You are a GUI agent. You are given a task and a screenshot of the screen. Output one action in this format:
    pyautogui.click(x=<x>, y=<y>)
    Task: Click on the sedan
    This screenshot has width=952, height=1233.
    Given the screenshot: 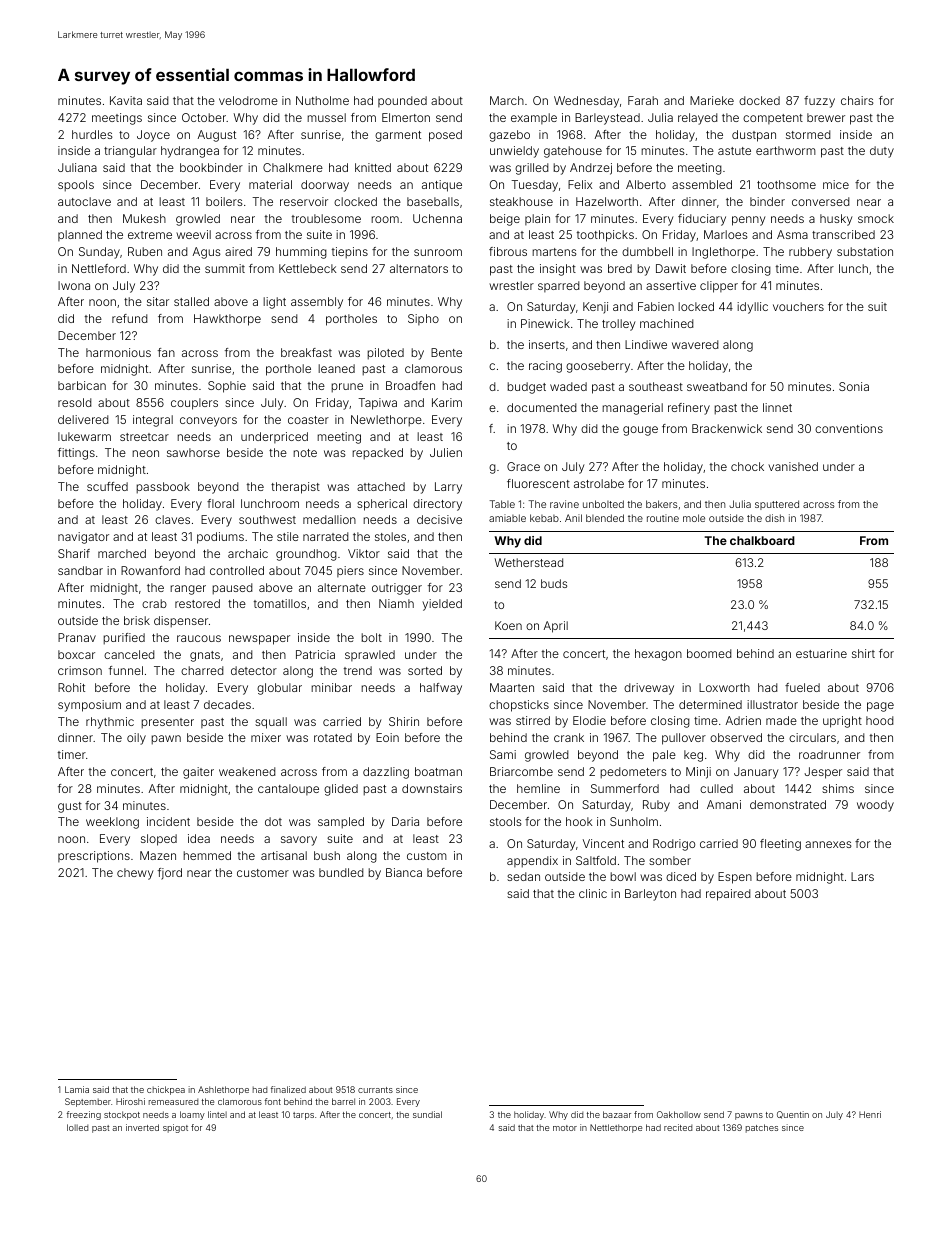 What is the action you would take?
    pyautogui.click(x=523, y=876)
